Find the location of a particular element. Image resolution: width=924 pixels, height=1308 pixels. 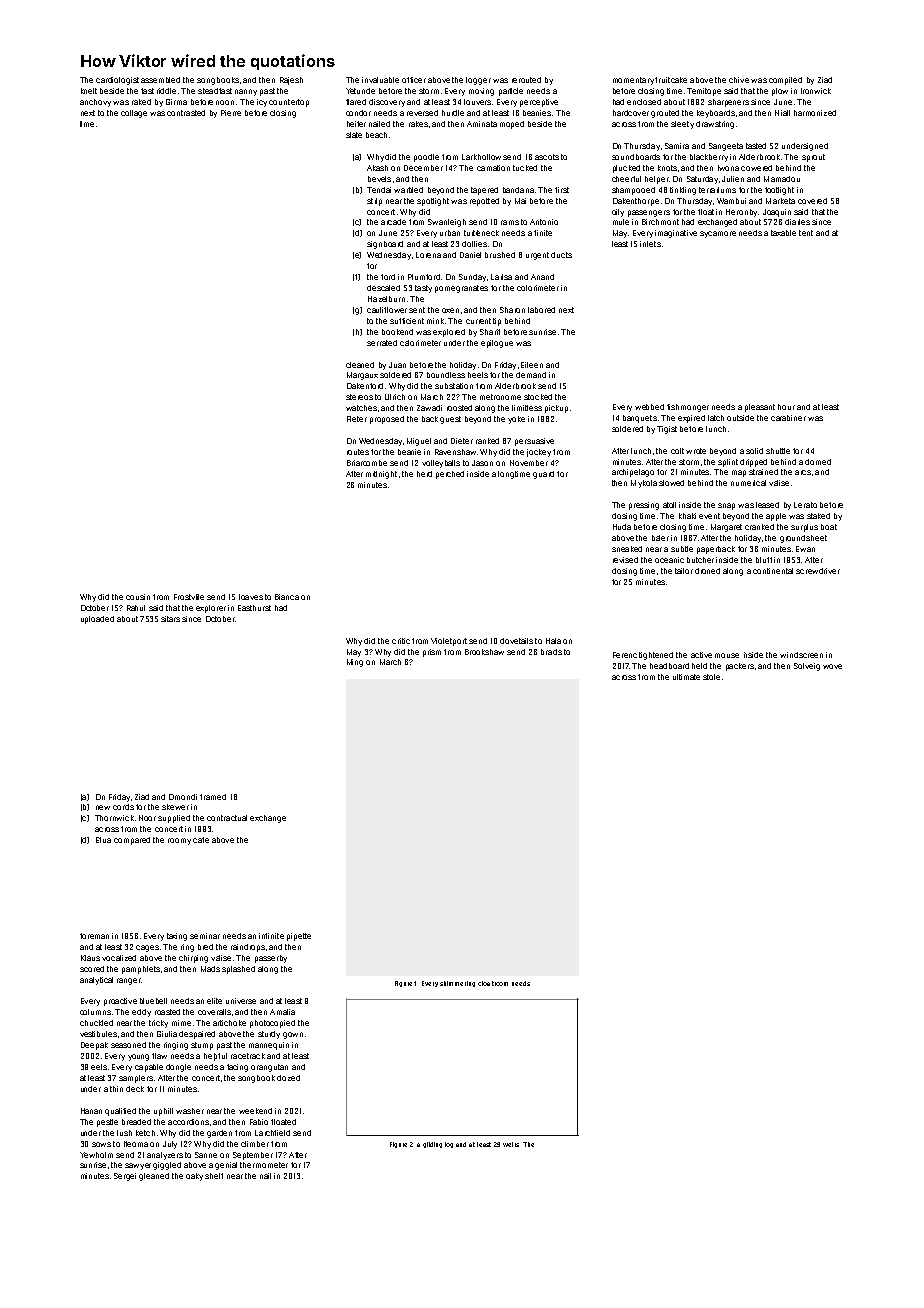

fruitcake is located at coordinates (671, 80).
